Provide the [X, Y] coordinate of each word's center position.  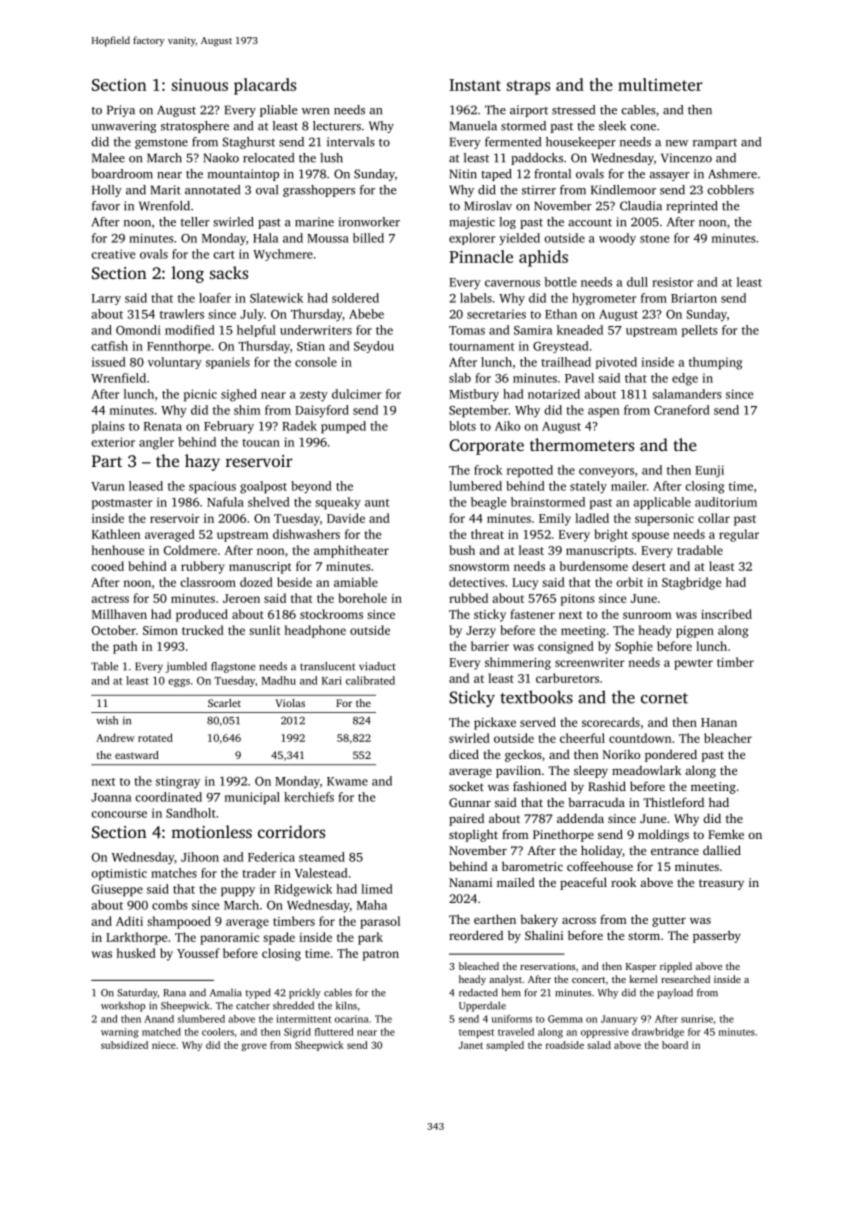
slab [460, 378]
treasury [721, 884]
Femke [726, 834]
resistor [672, 282]
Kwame [347, 781]
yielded [519, 239]
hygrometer [604, 299]
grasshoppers [319, 191]
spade [279, 938]
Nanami [470, 882]
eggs [179, 683]
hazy [202, 462]
